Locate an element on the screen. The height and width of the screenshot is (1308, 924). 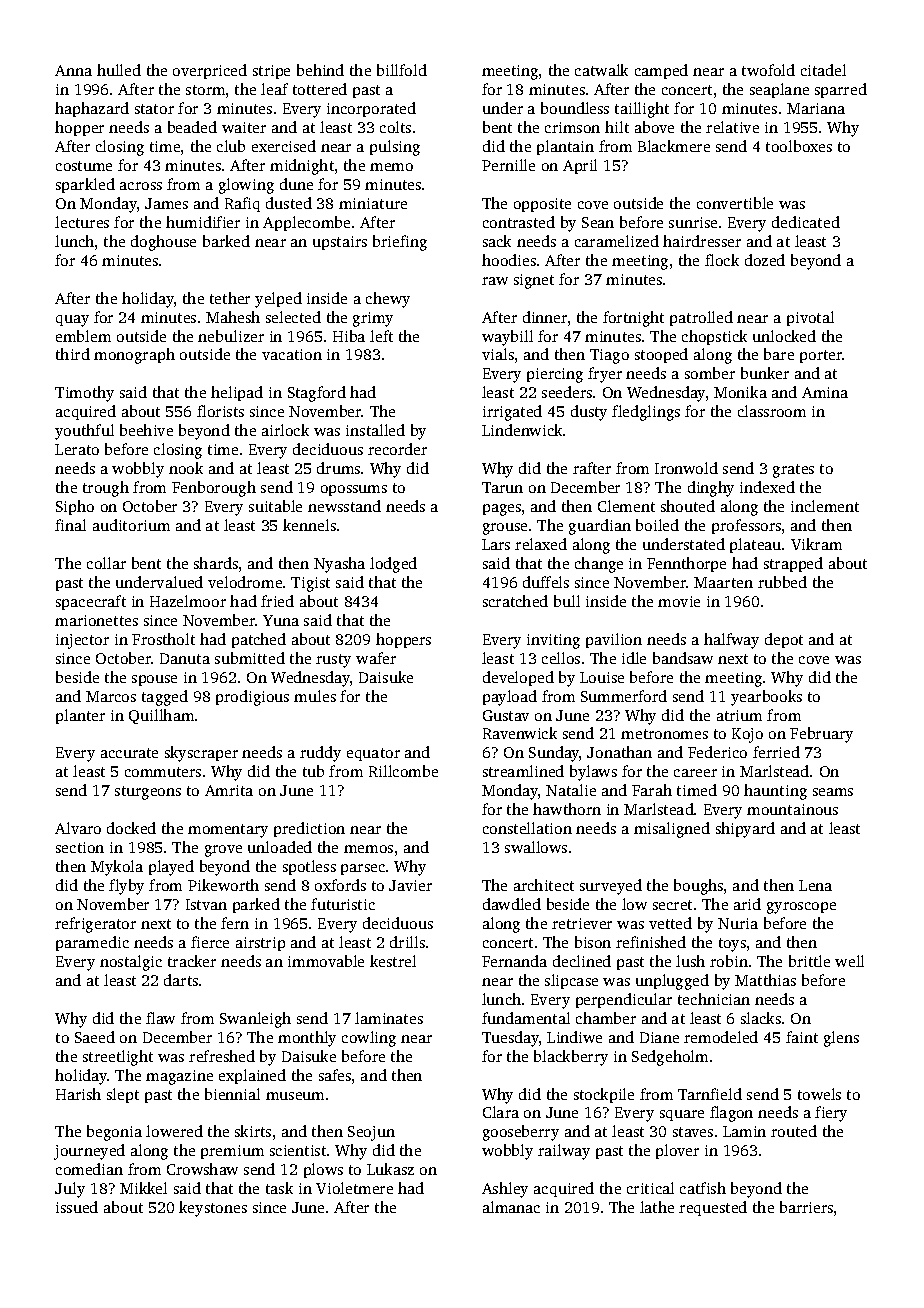
lectures is located at coordinates (82, 222).
